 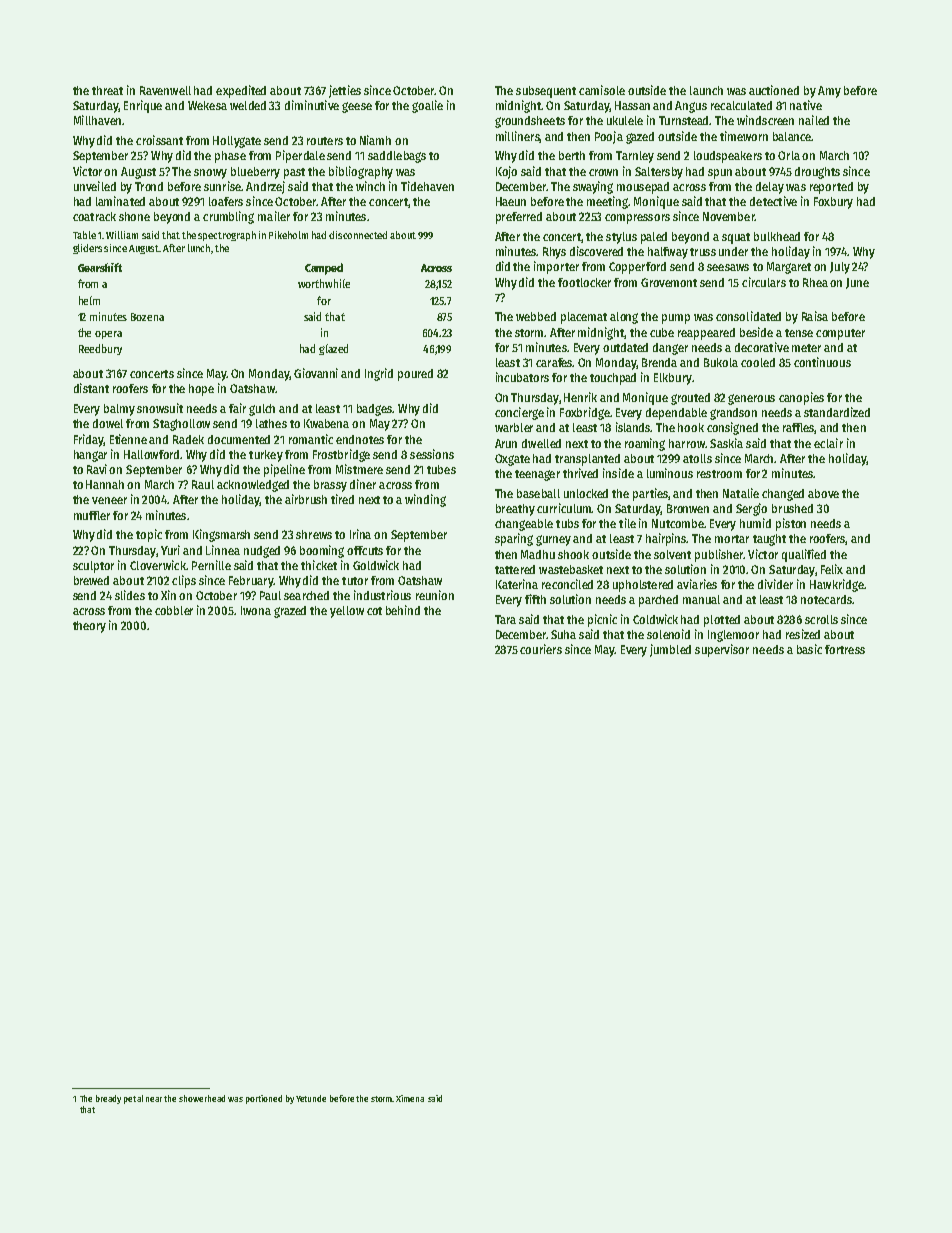 I want to click on petal, so click(x=133, y=1099).
